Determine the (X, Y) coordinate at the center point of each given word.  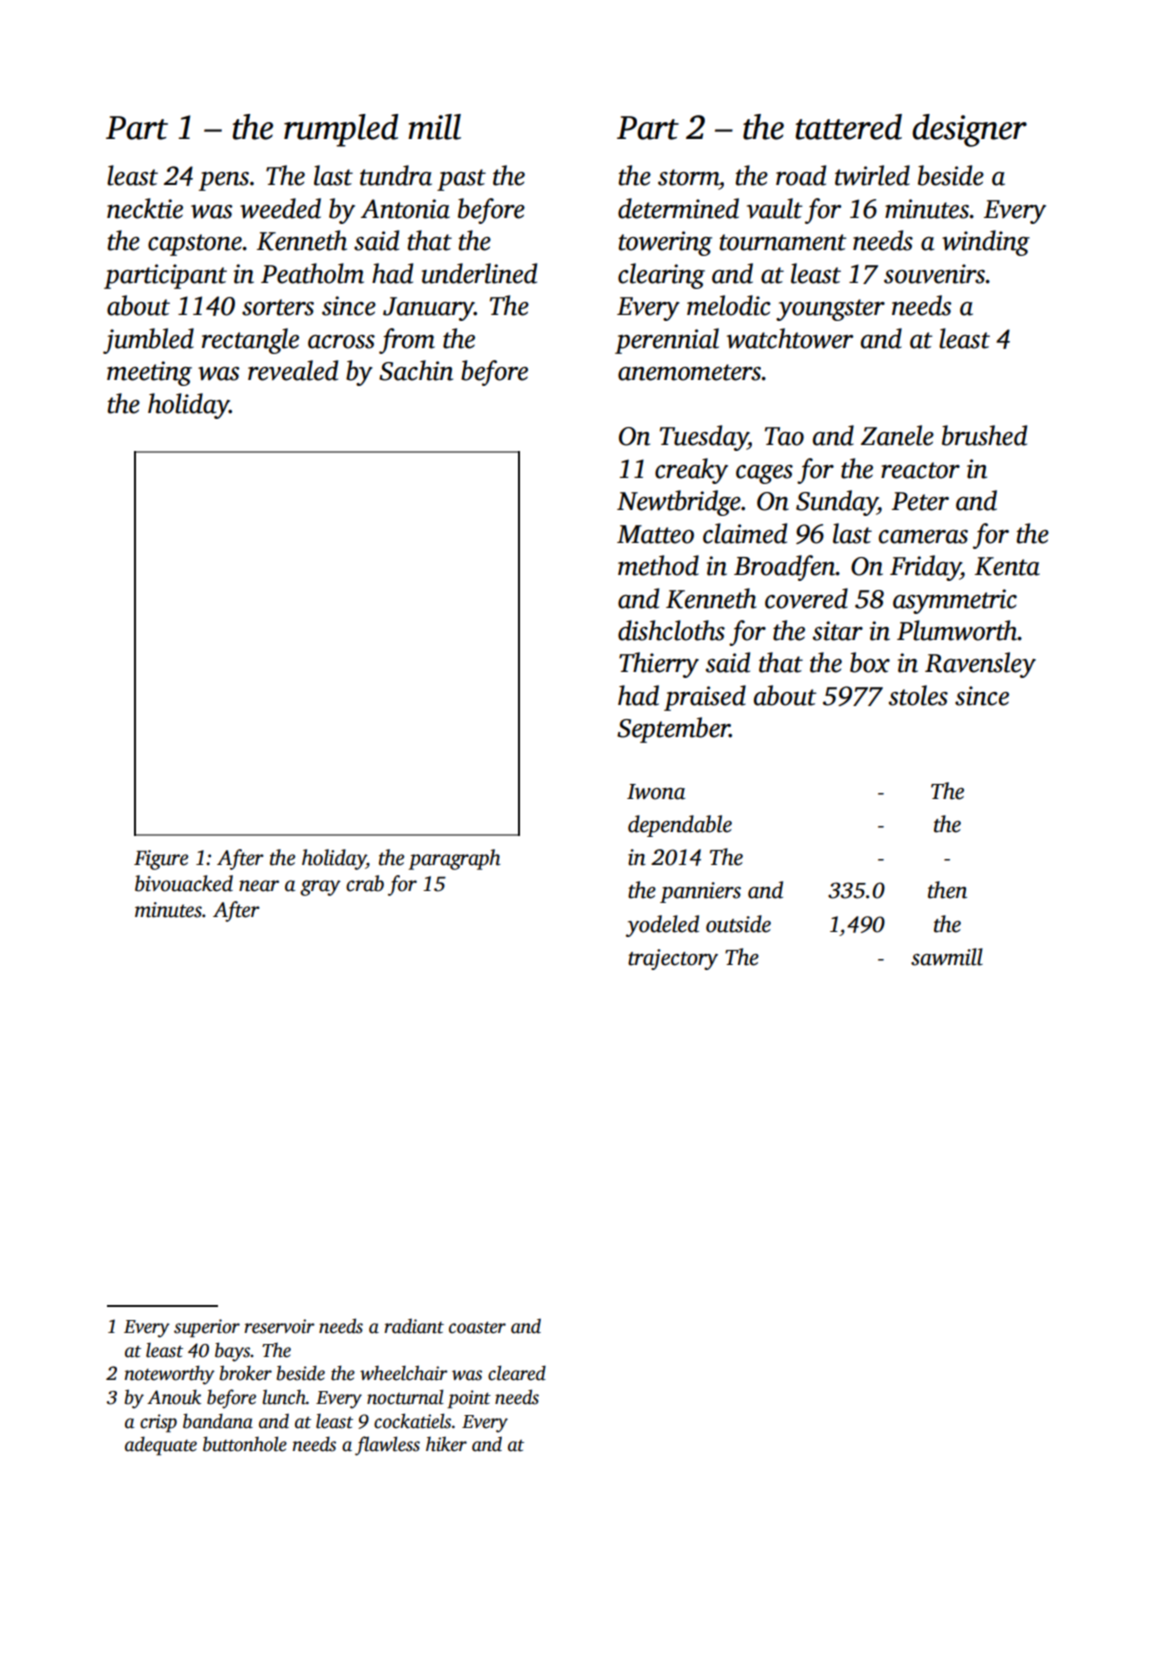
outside (738, 924)
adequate (161, 1446)
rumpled (341, 130)
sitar (838, 631)
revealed (293, 370)
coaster (477, 1327)
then (947, 890)
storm (688, 177)
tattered (848, 127)
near (259, 886)
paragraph (454, 859)
